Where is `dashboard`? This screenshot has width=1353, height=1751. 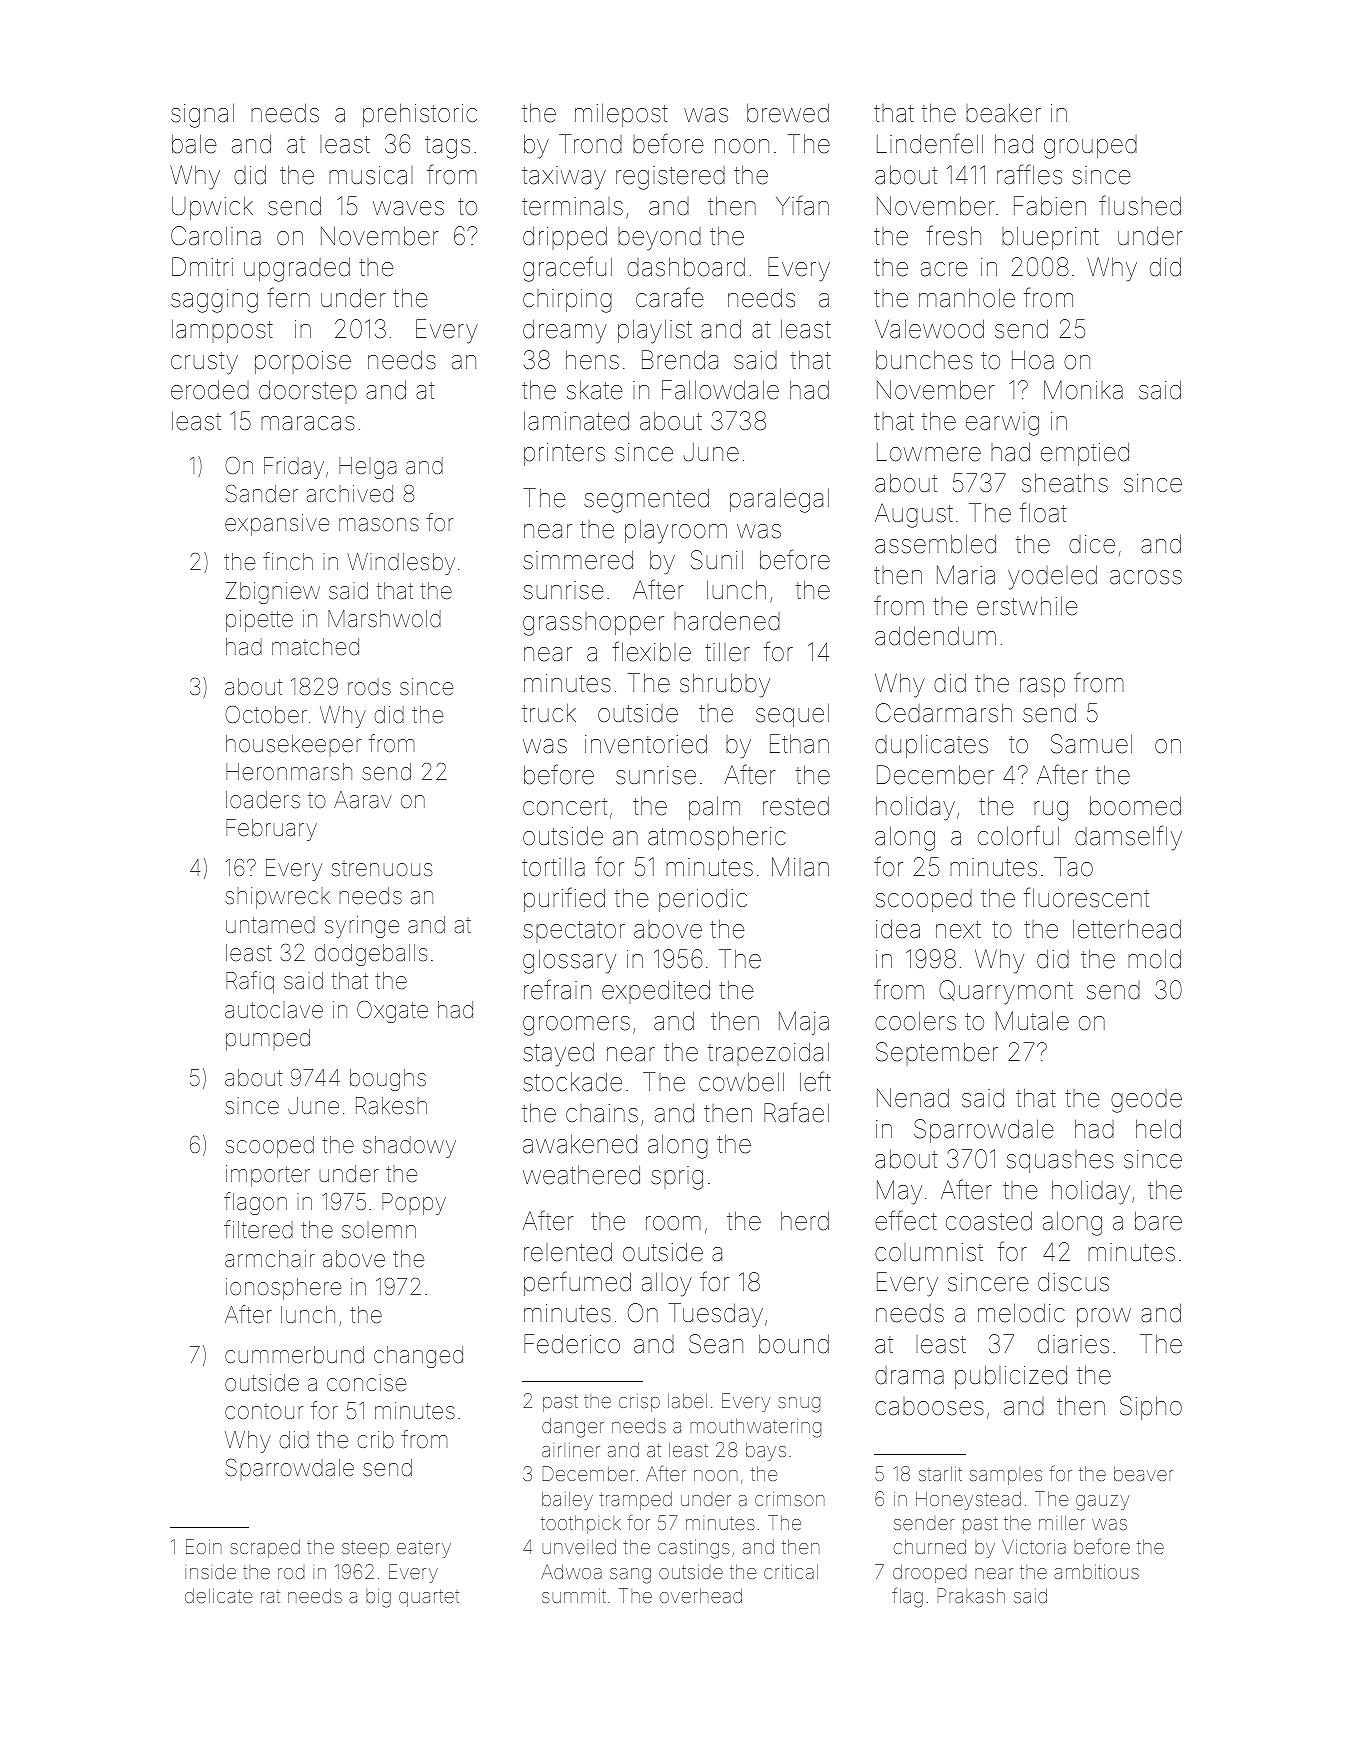
dashboard is located at coordinates (686, 267).
